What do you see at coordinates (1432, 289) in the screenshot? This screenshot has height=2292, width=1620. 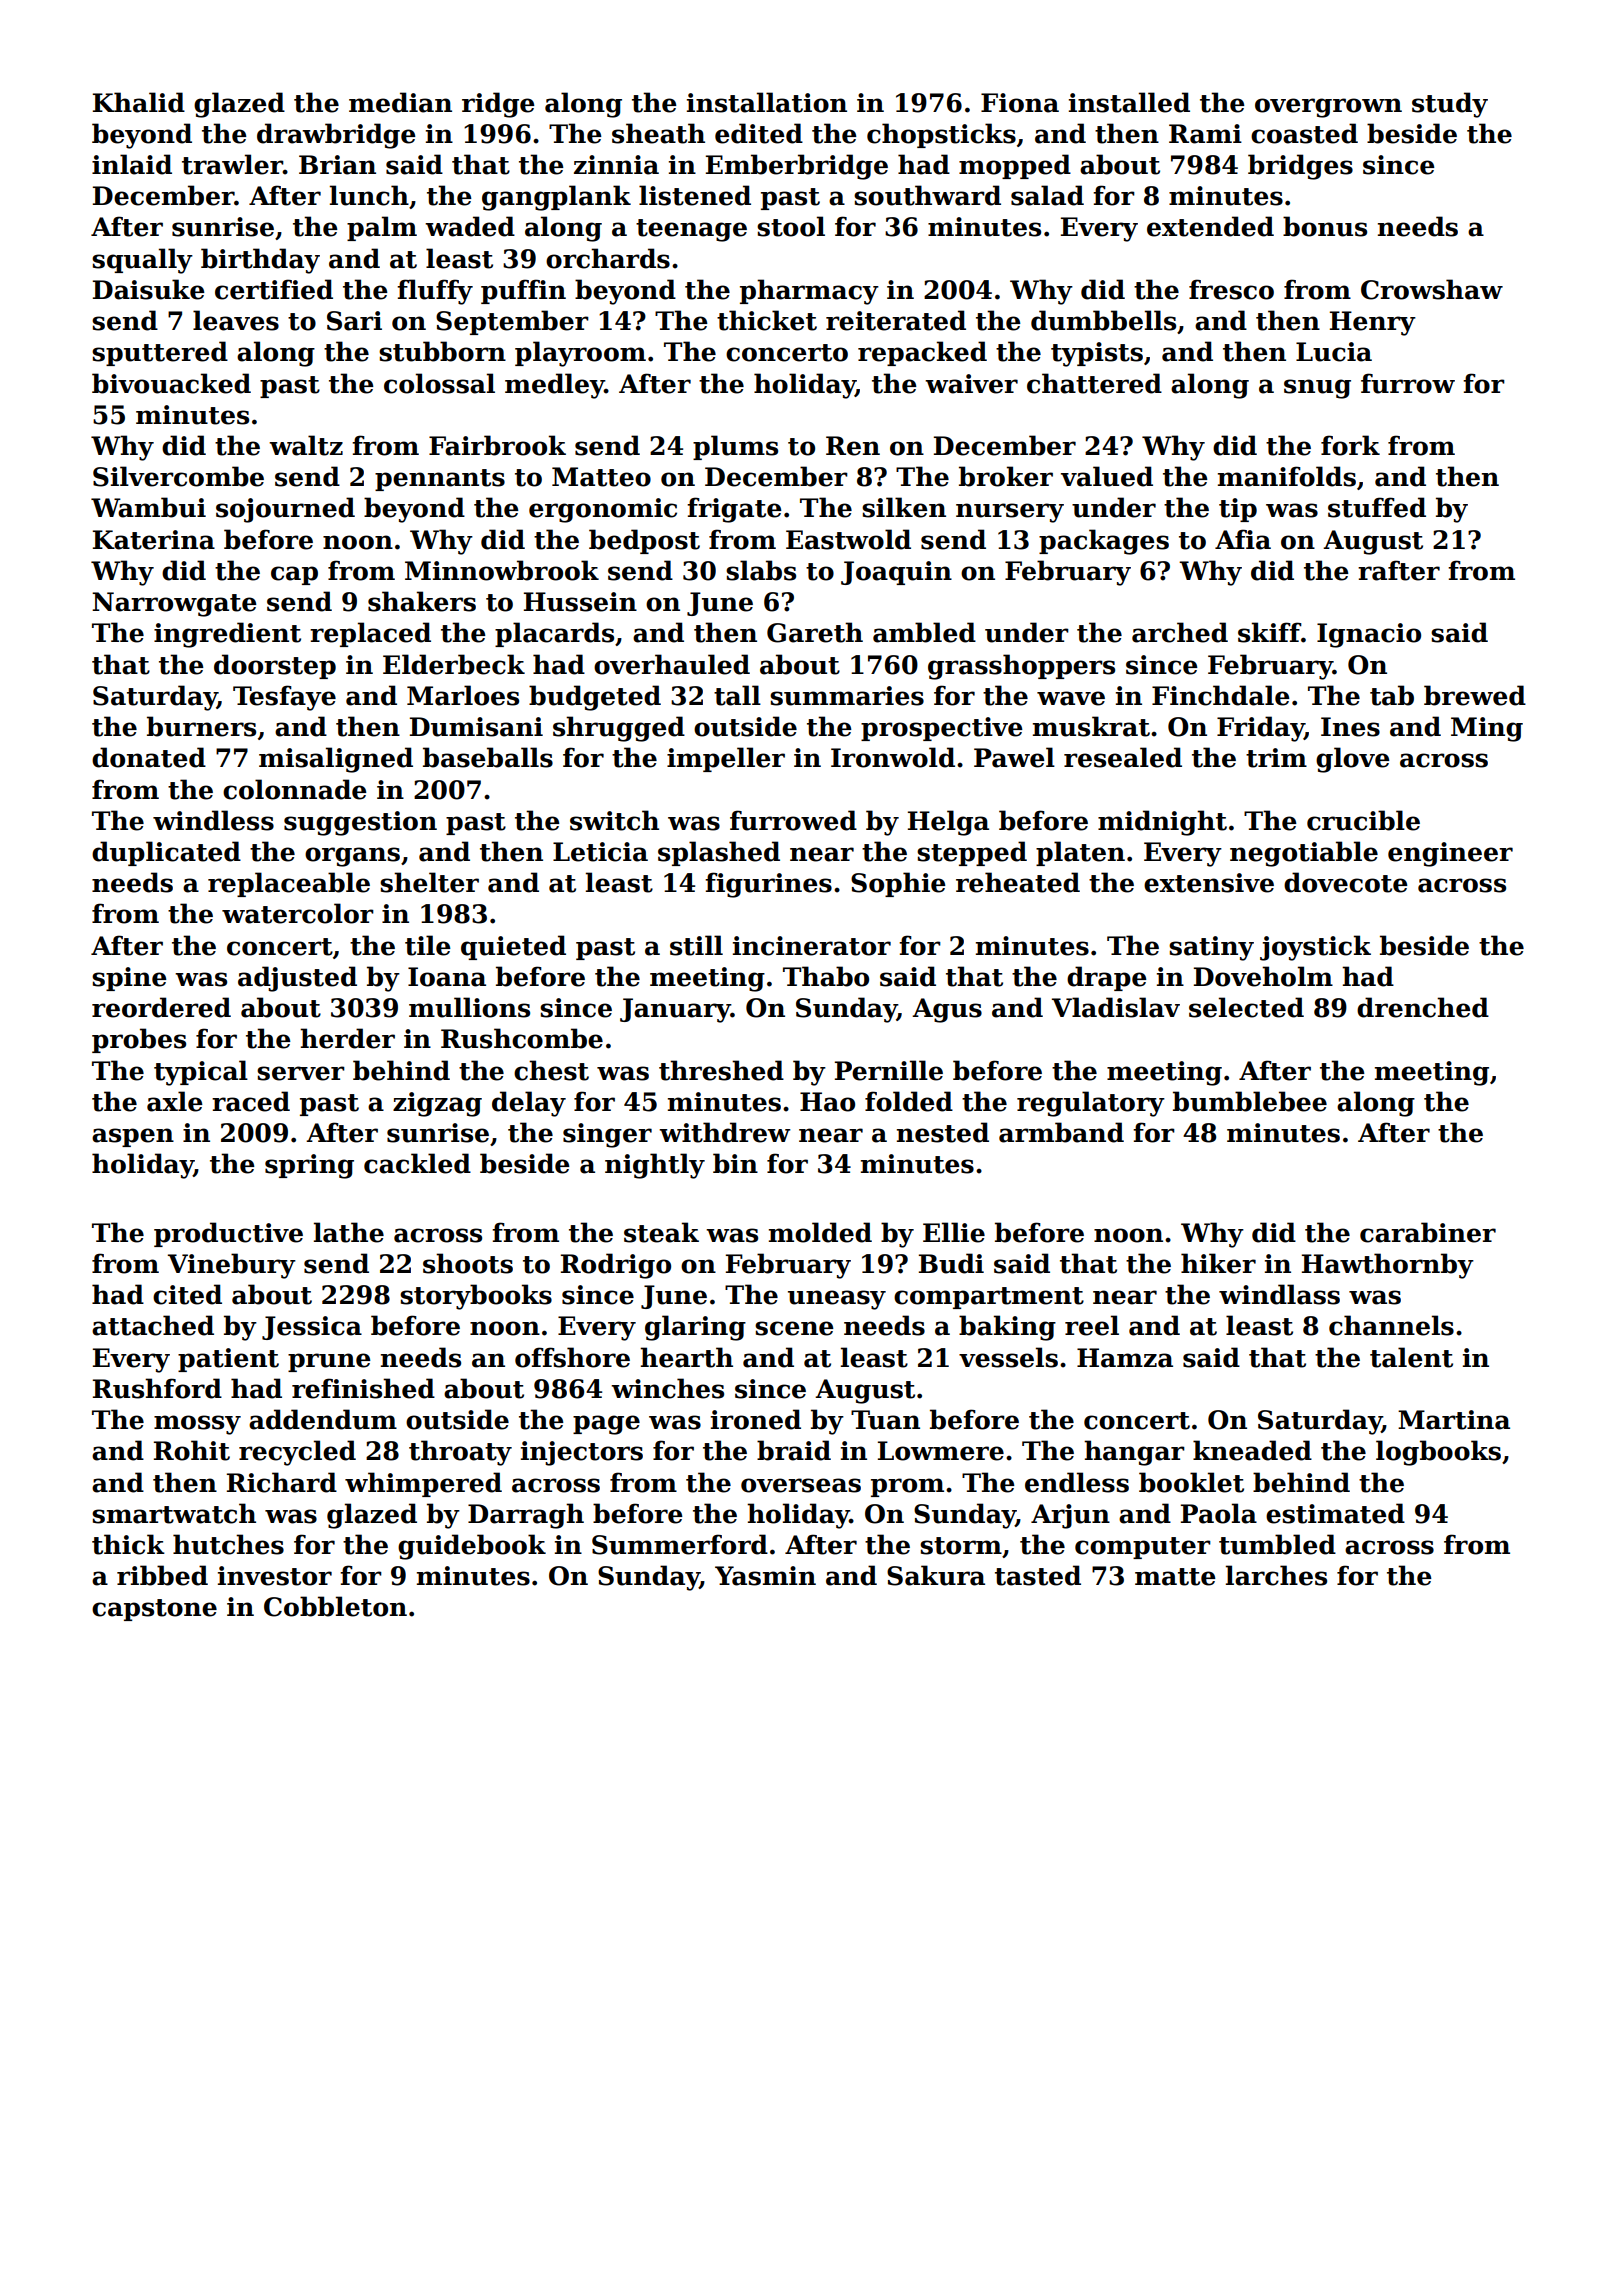 I see `Crowshaw` at bounding box center [1432, 289].
